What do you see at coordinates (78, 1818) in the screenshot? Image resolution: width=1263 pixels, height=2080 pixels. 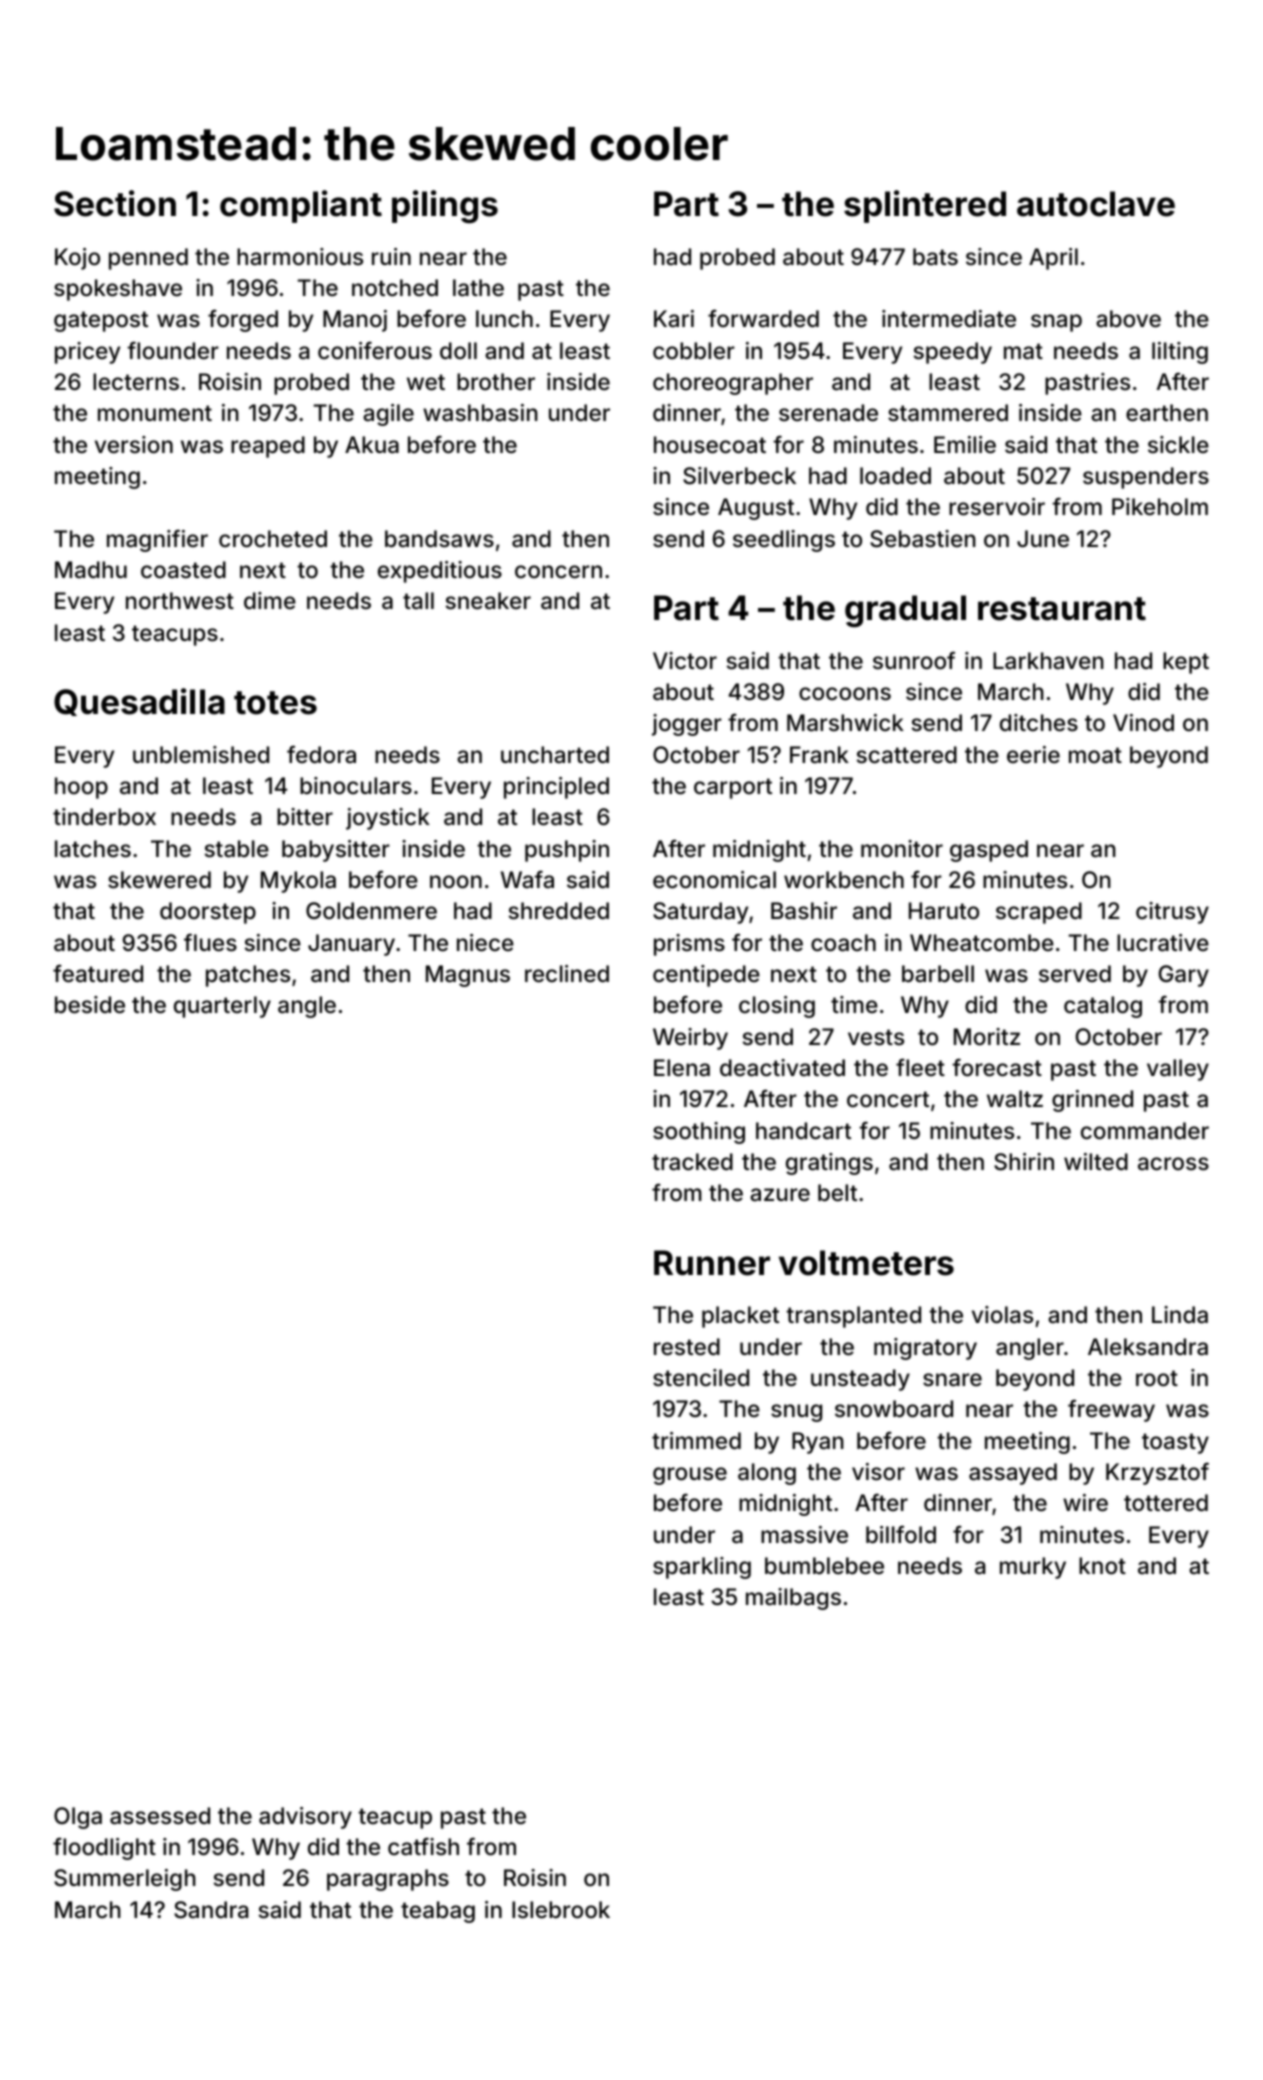 I see `Olga` at bounding box center [78, 1818].
